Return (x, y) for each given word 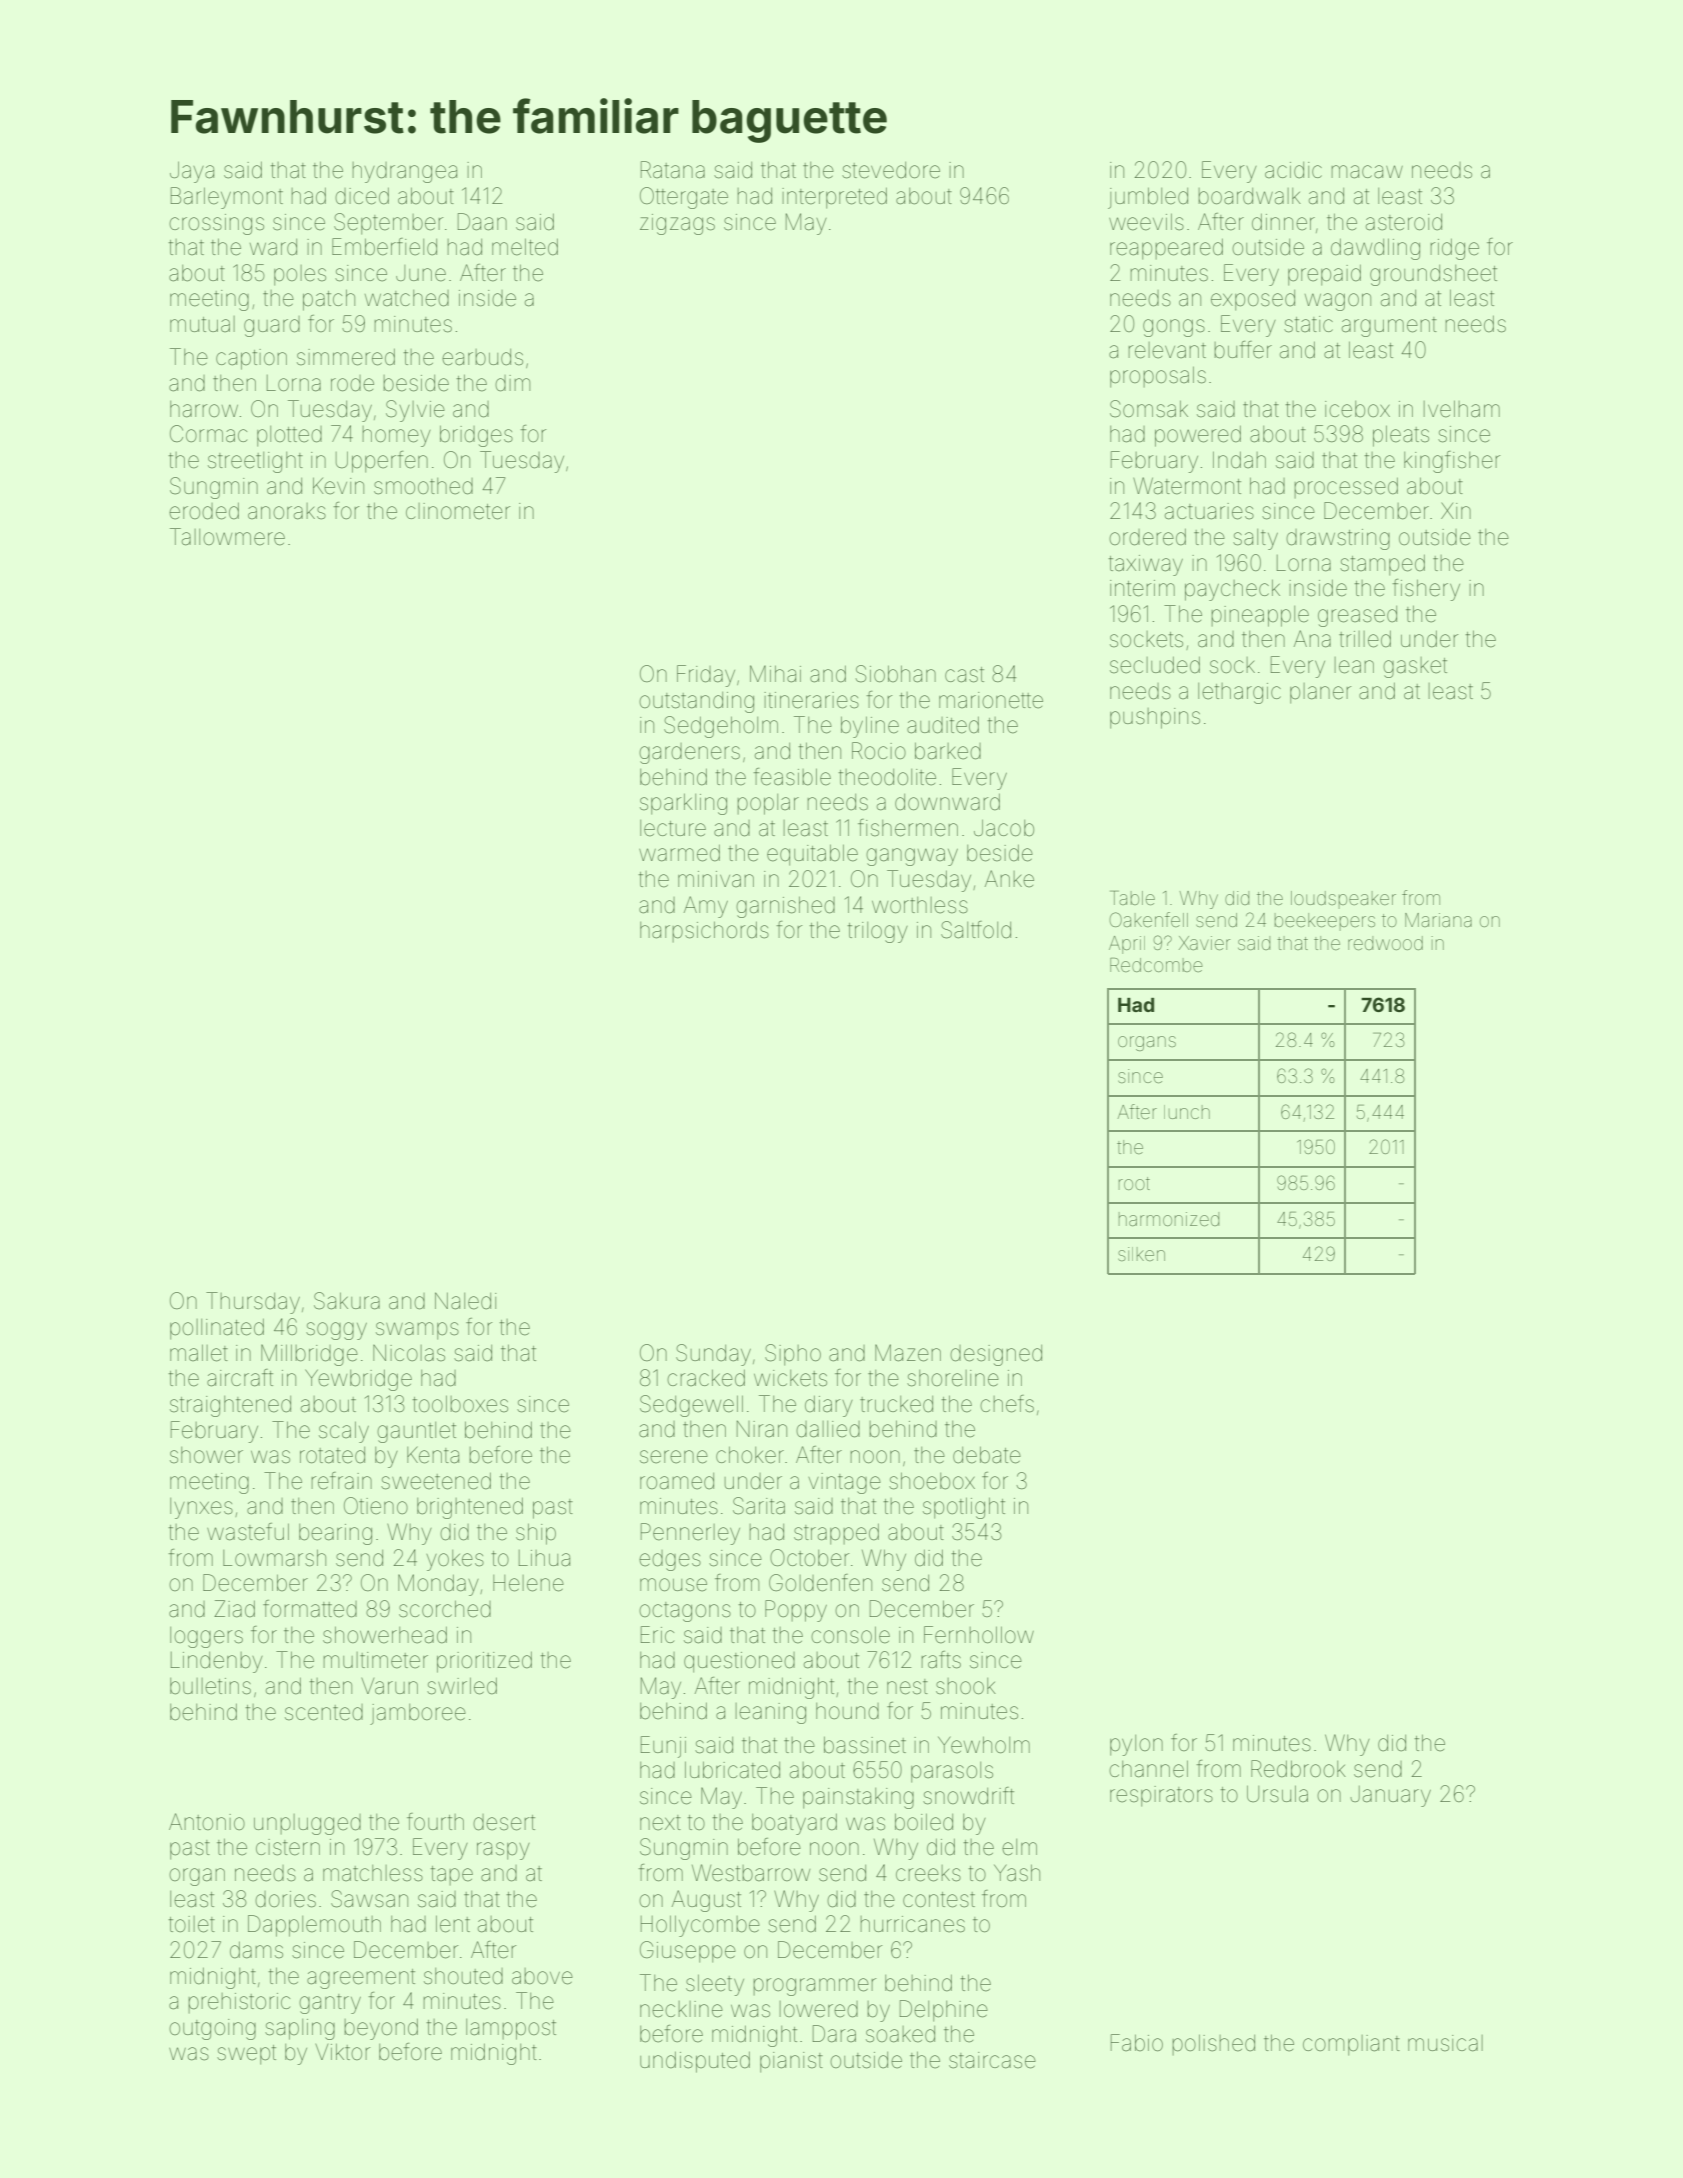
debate (987, 1455)
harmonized (1169, 1219)
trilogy (878, 932)
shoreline (953, 1378)
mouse (673, 1585)
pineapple (1260, 616)
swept (246, 2055)
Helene (528, 1583)
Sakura (347, 1301)
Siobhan (896, 674)
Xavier (1204, 943)
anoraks (287, 511)
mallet (199, 1353)
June (421, 273)
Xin (1456, 510)
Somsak (1149, 409)
